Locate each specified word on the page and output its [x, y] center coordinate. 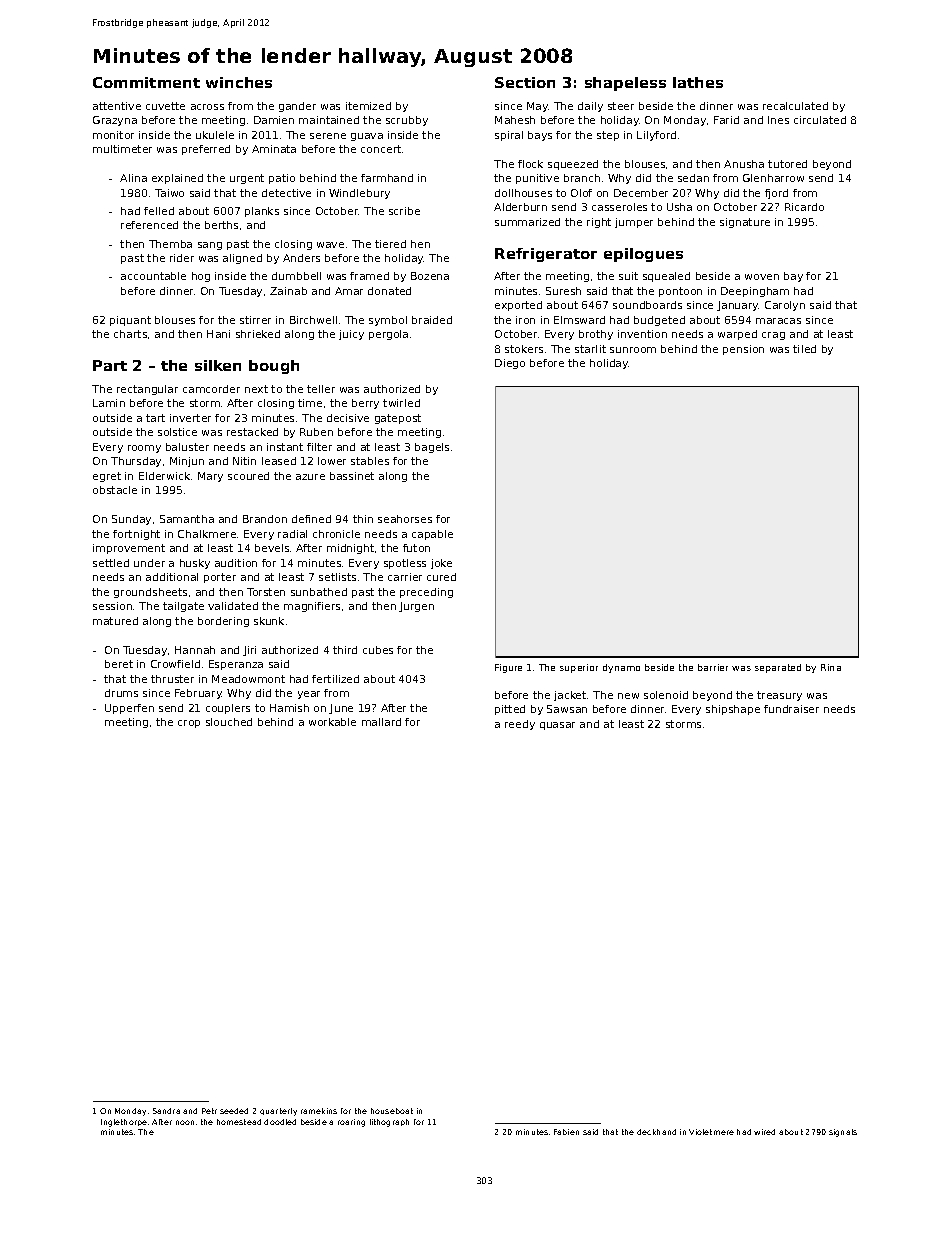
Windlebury [359, 194]
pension [743, 350]
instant [285, 447]
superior [579, 668]
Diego [510, 364]
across [207, 107]
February [198, 694]
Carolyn [785, 306]
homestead [239, 1122]
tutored [787, 164]
